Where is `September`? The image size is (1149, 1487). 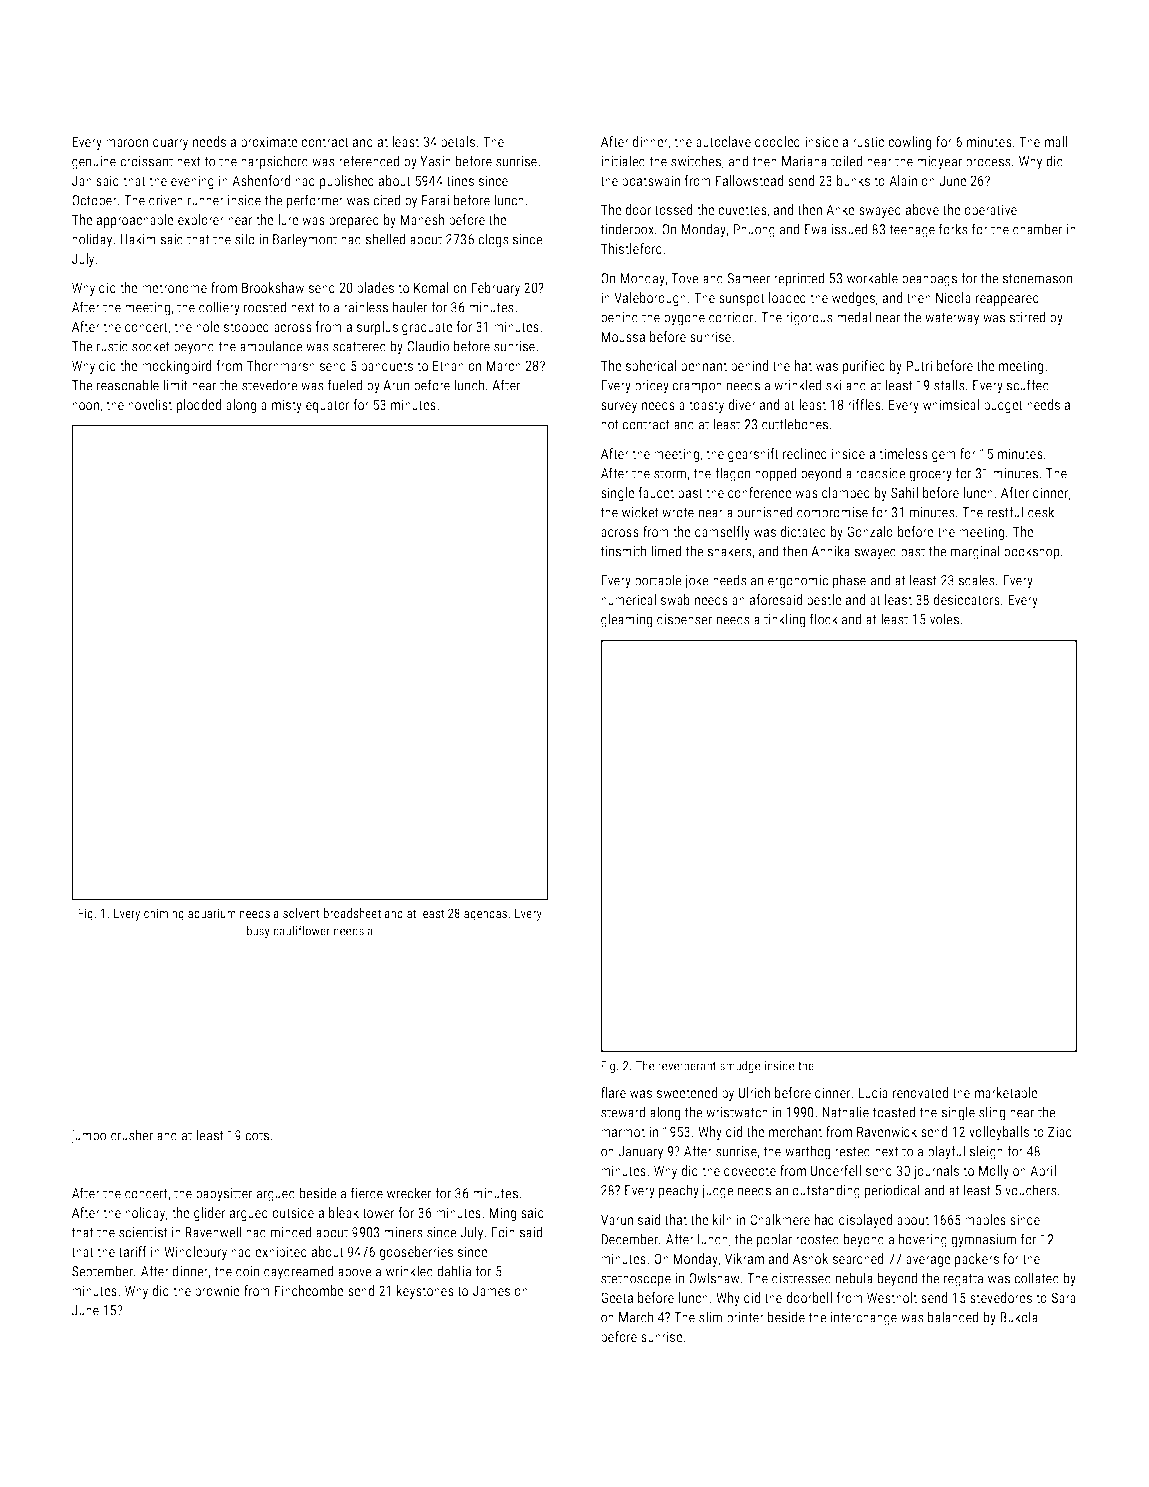 September is located at coordinates (102, 1272).
